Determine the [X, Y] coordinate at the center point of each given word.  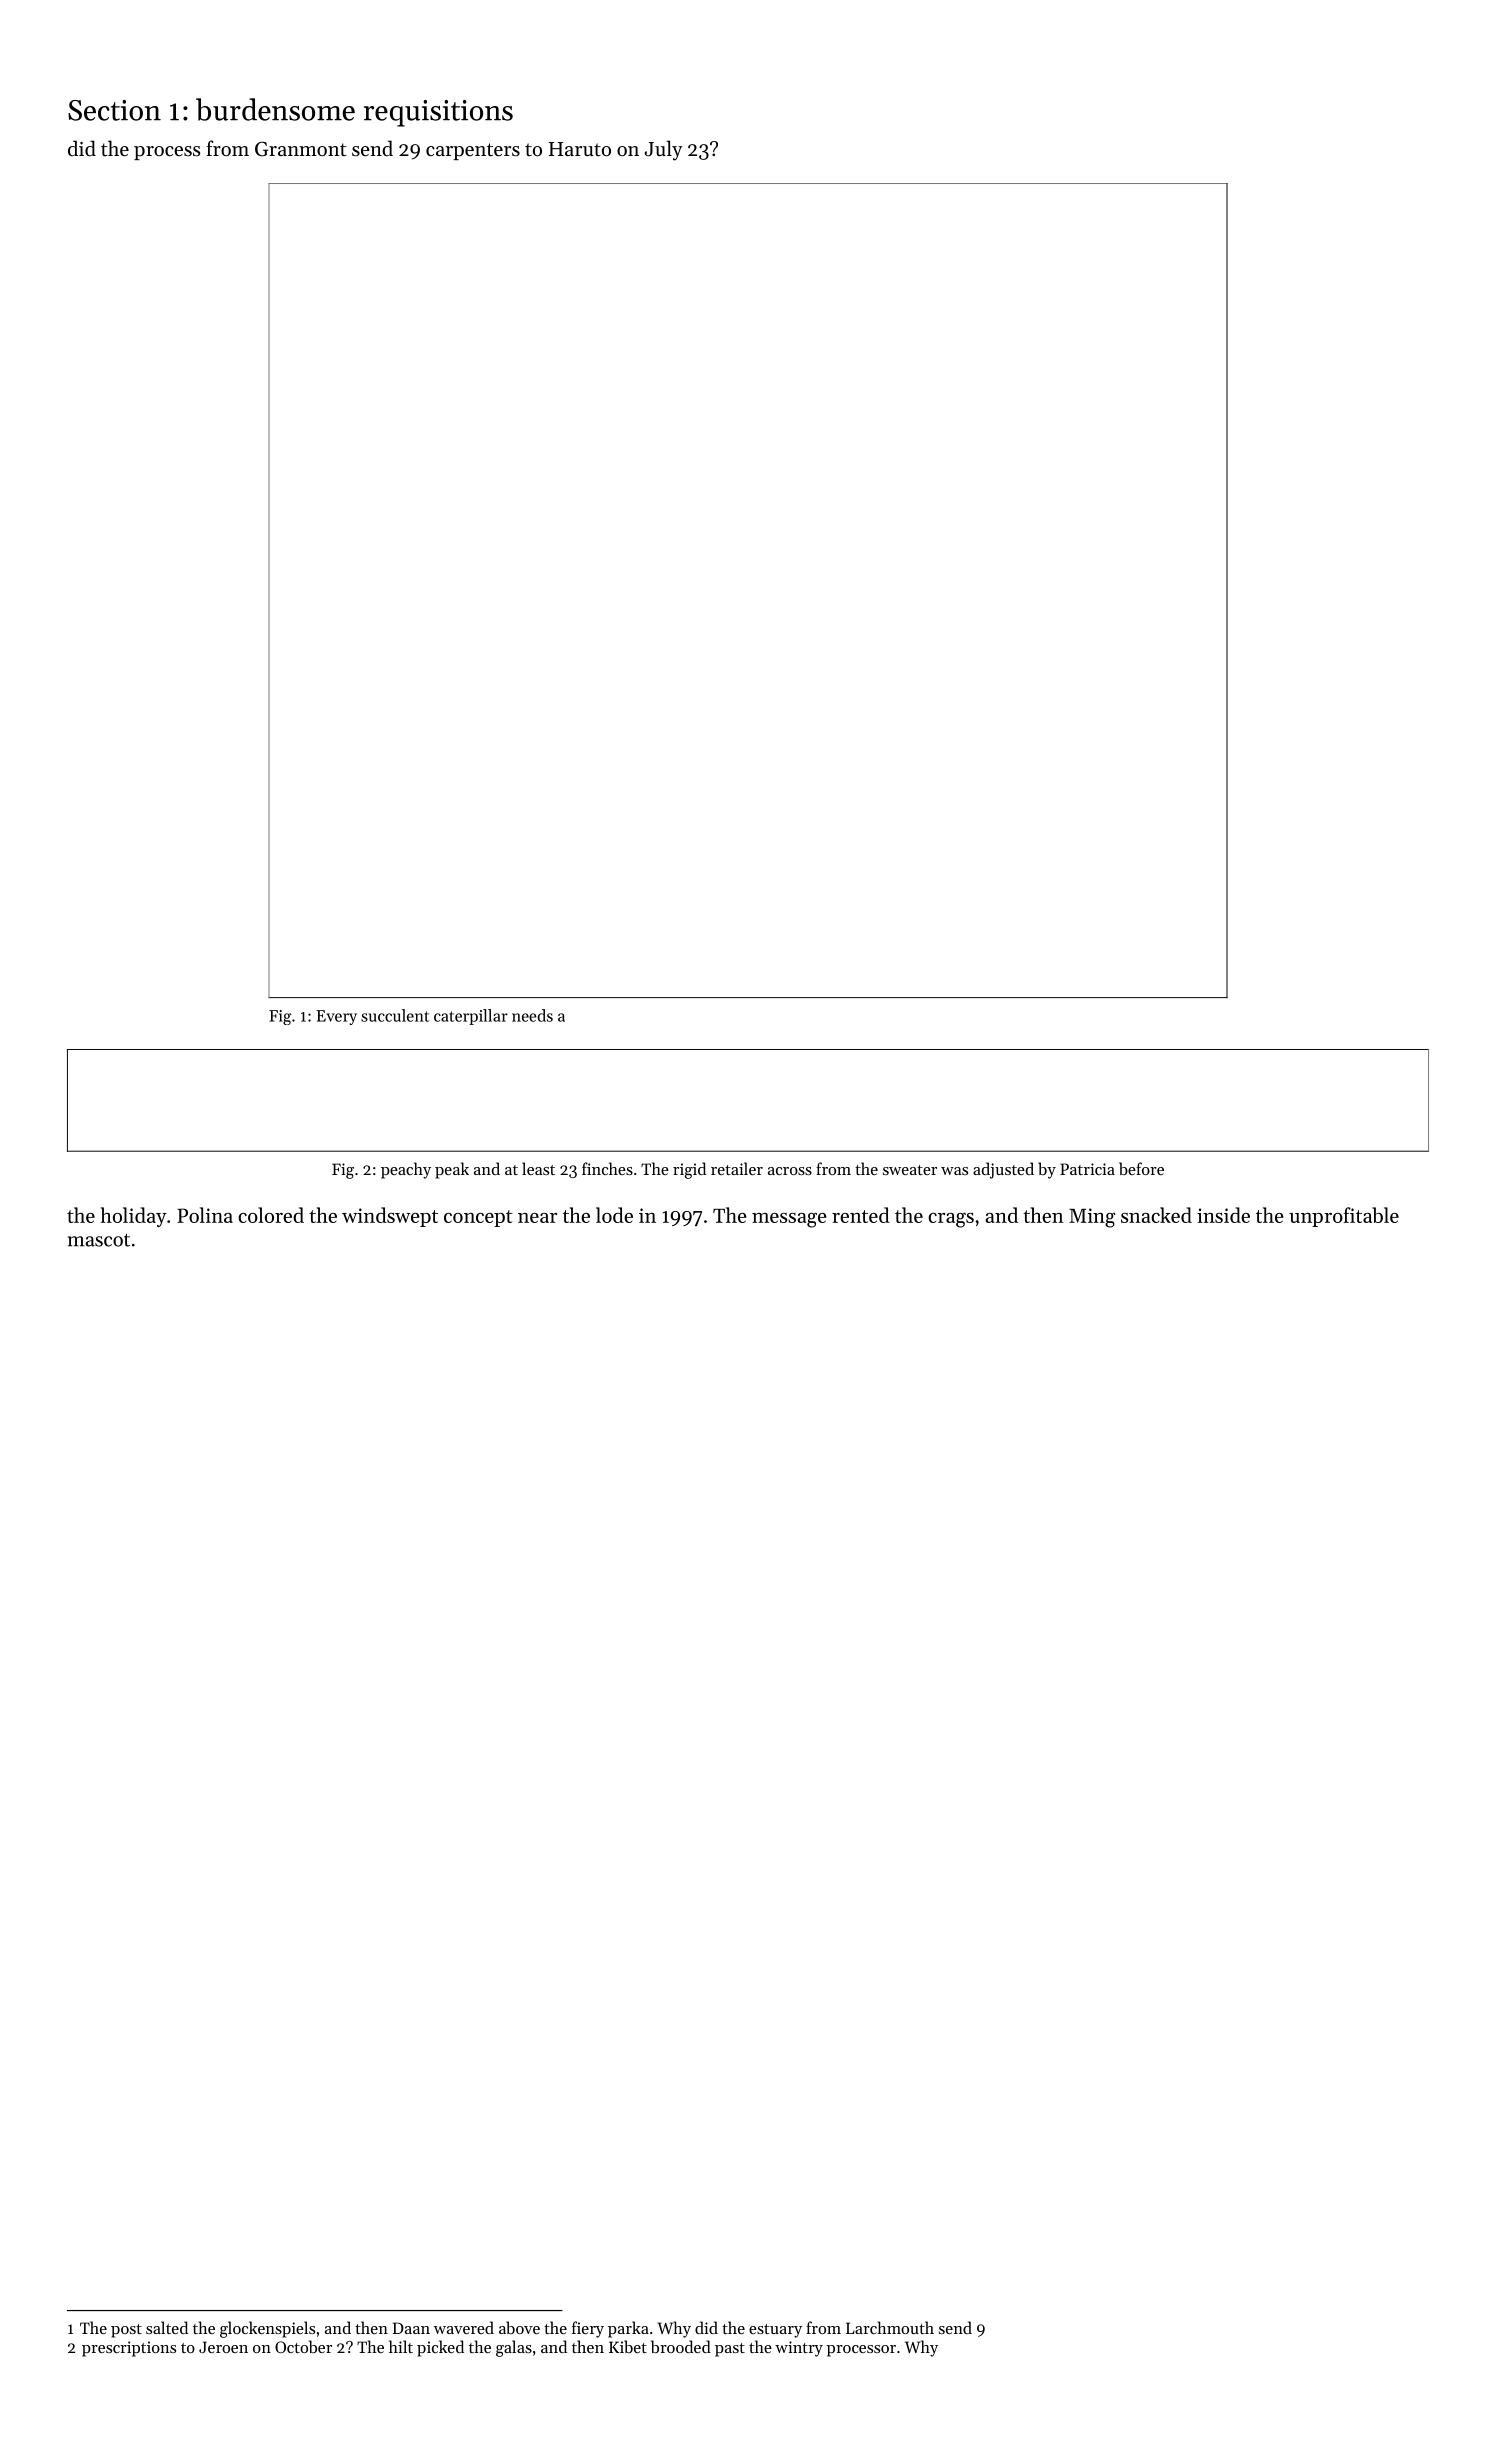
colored [271, 1215]
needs [532, 1015]
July [663, 150]
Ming [1092, 1218]
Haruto [580, 149]
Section [114, 110]
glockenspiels [267, 2329]
